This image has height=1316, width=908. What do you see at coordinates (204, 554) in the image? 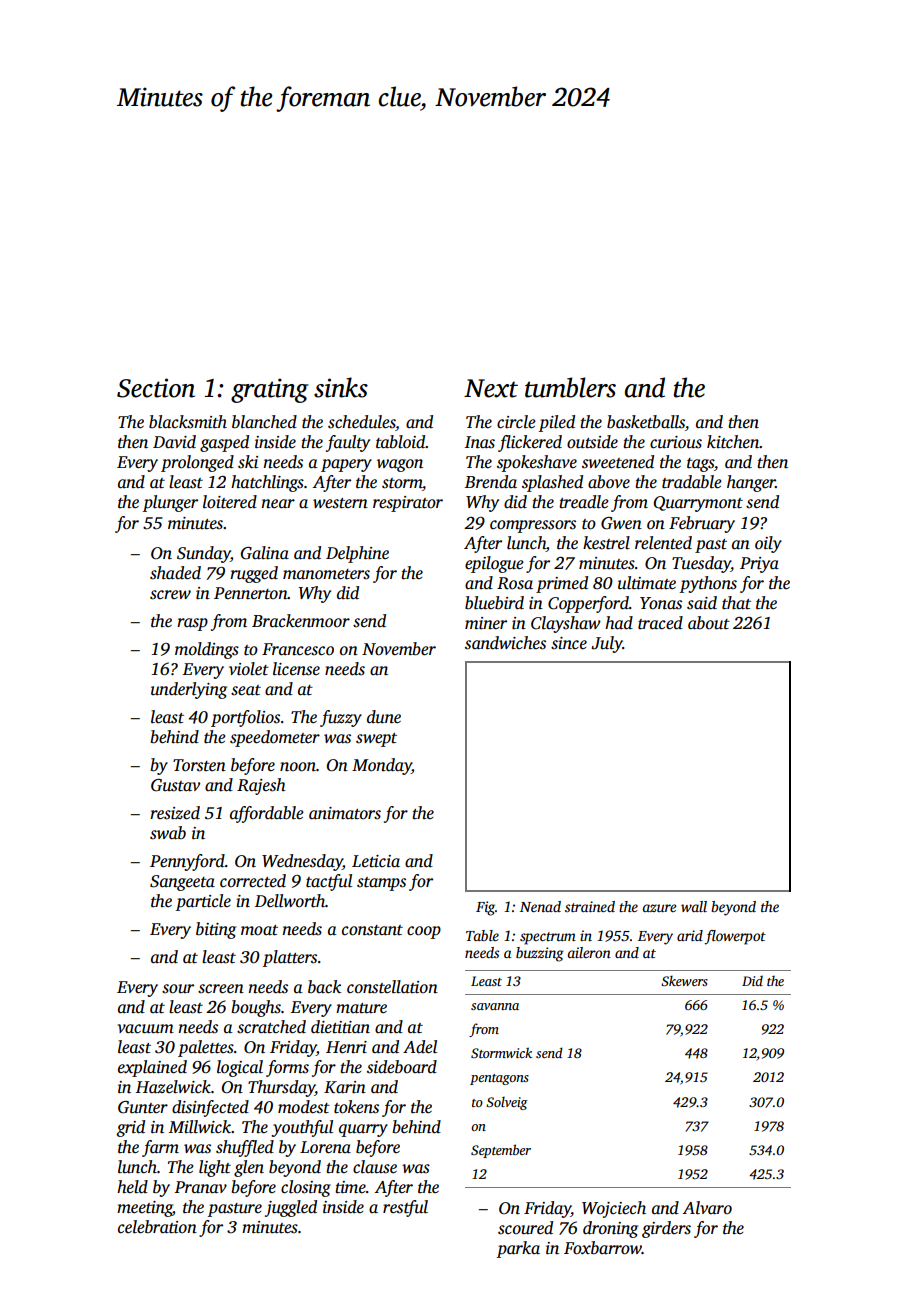
I see `Sunday` at bounding box center [204, 554].
